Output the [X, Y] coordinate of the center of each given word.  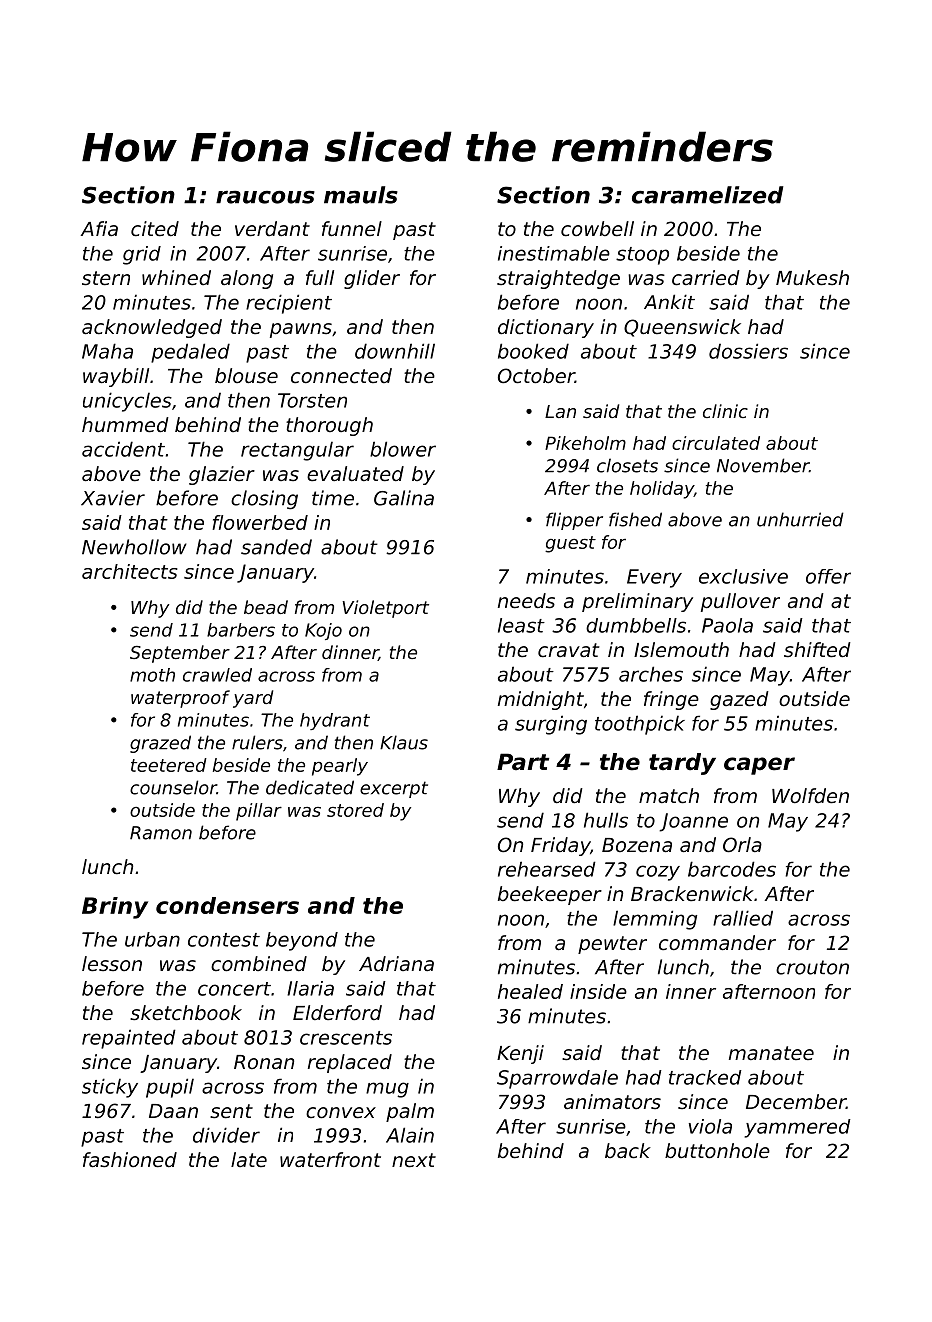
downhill [395, 351]
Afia [99, 228]
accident [123, 449]
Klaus [404, 742]
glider [372, 279]
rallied [743, 918]
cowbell [597, 229]
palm [410, 1112]
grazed [160, 744]
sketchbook [186, 1013]
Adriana [396, 964]
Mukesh [812, 278]
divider [226, 1135]
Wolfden [810, 796]
